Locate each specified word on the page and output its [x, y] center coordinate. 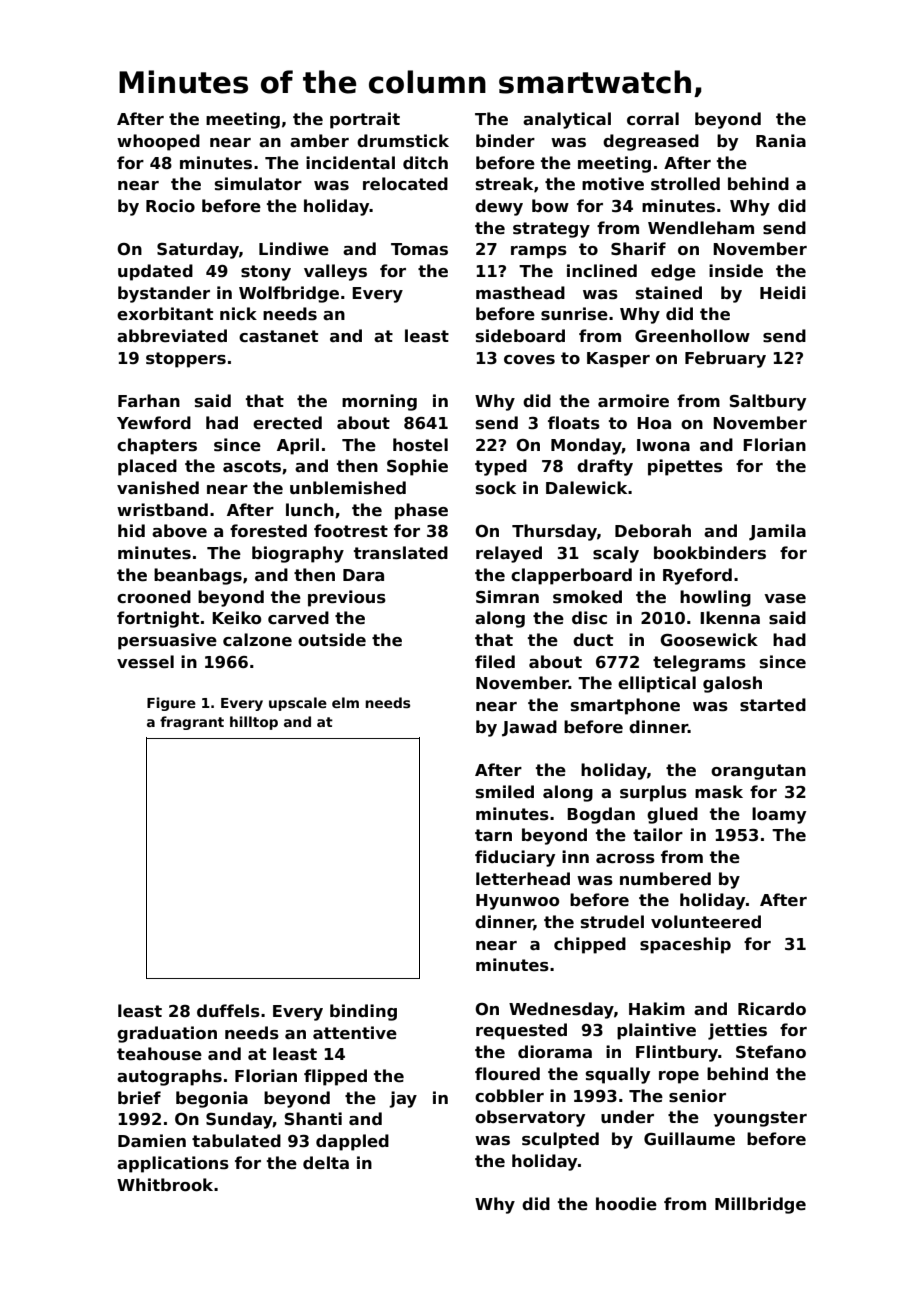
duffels [228, 1011]
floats [574, 423]
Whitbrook [165, 1185]
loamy [779, 815]
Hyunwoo [517, 902]
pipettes [685, 467]
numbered [665, 879]
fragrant [192, 723]
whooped [158, 142]
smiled [505, 792]
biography [298, 554]
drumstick [403, 141]
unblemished [348, 488]
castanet [278, 336]
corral [653, 119]
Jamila [777, 532]
